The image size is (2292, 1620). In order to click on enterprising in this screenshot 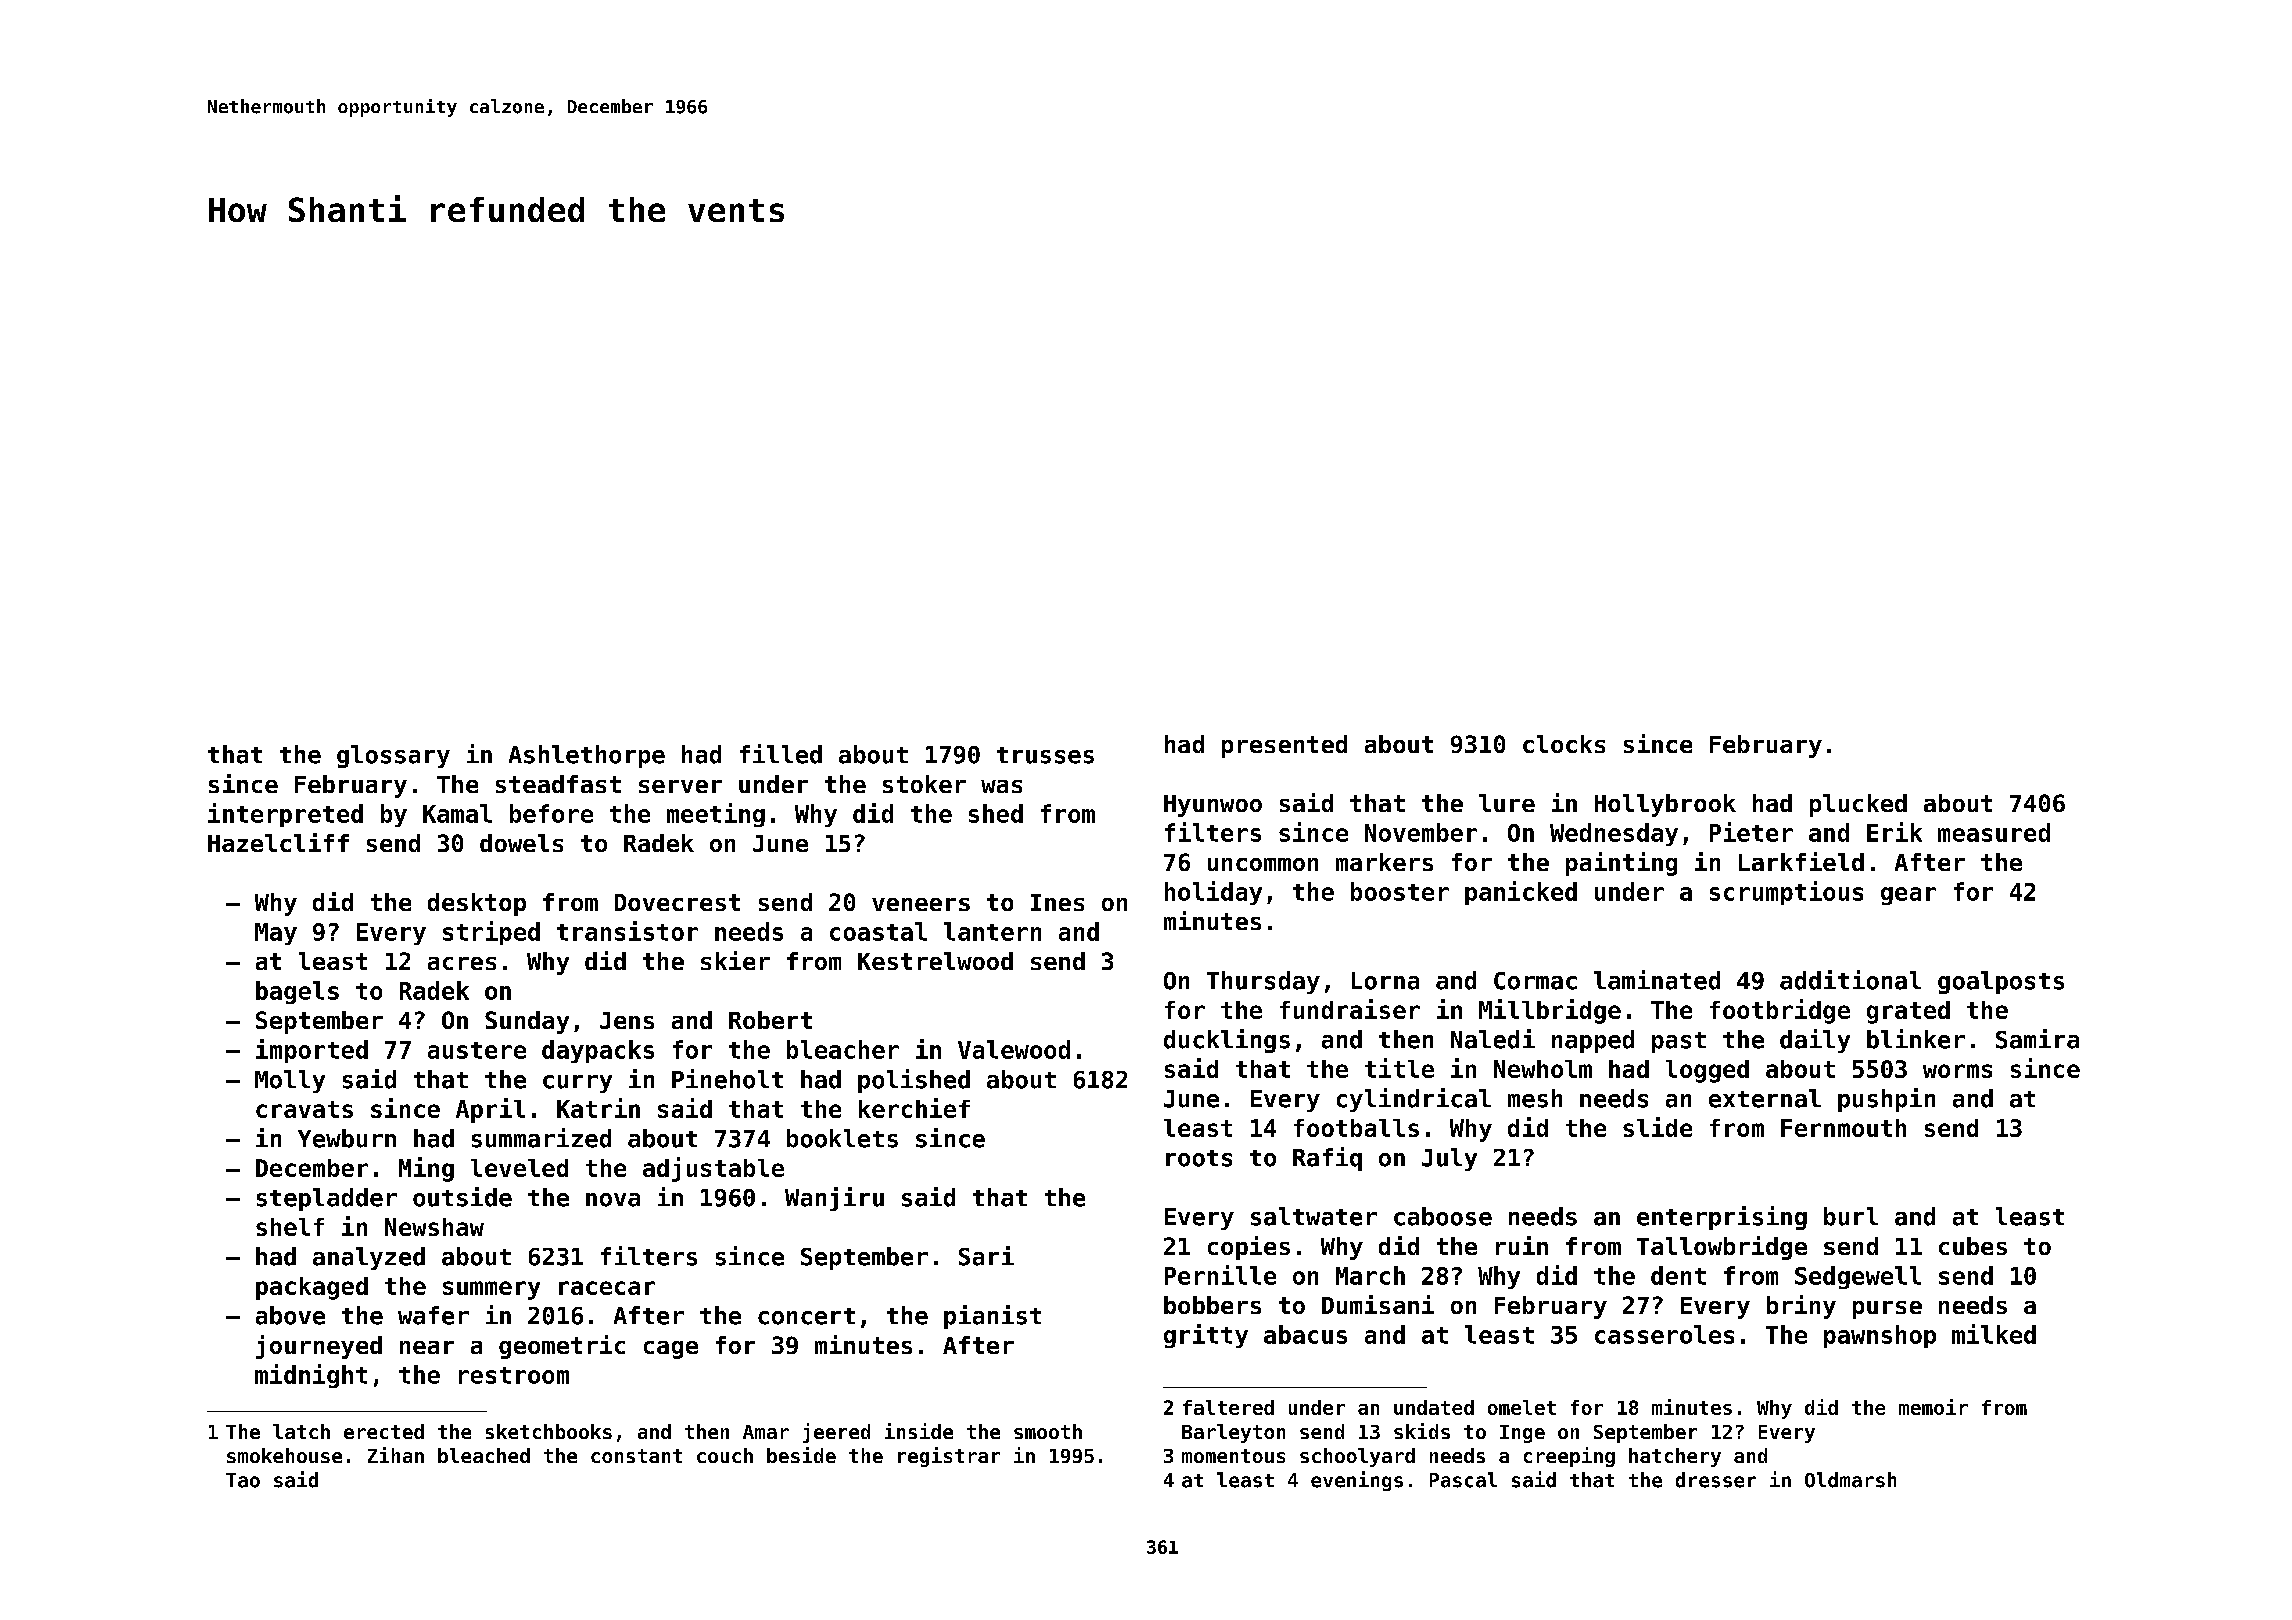, I will do `click(1722, 1218)`.
